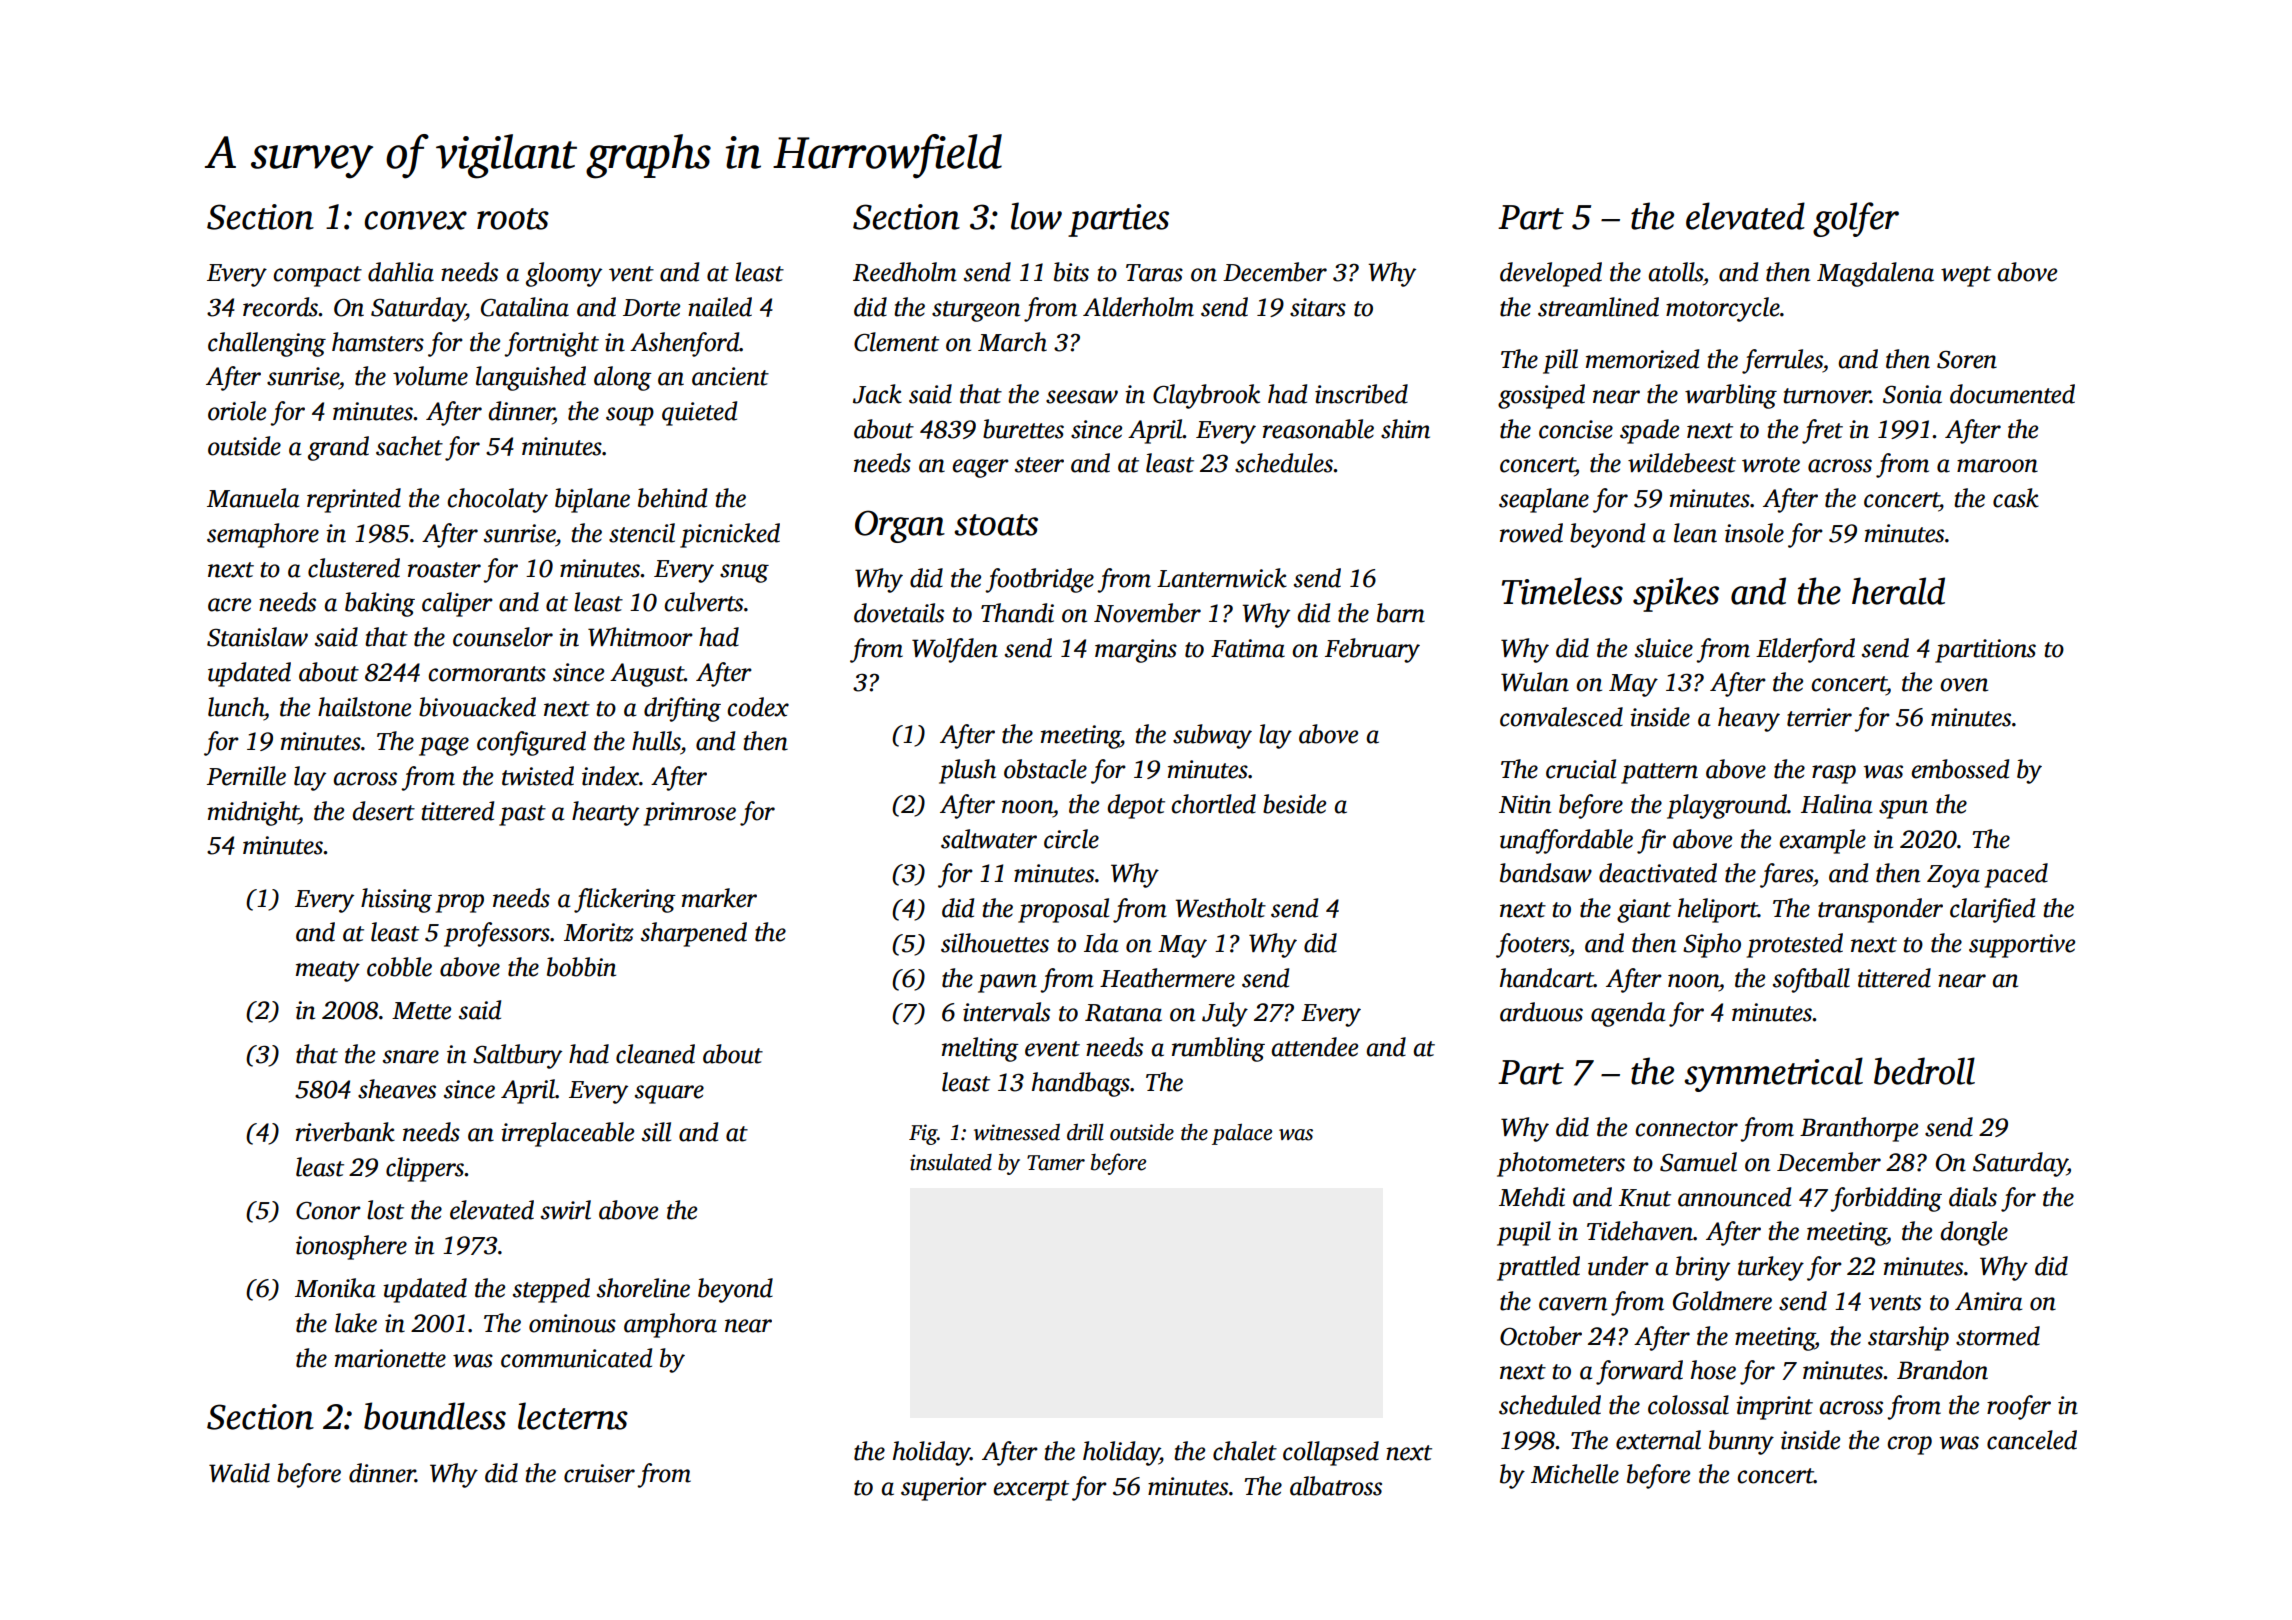  Describe the element at coordinates (1856, 219) in the image. I see `golfer` at that location.
